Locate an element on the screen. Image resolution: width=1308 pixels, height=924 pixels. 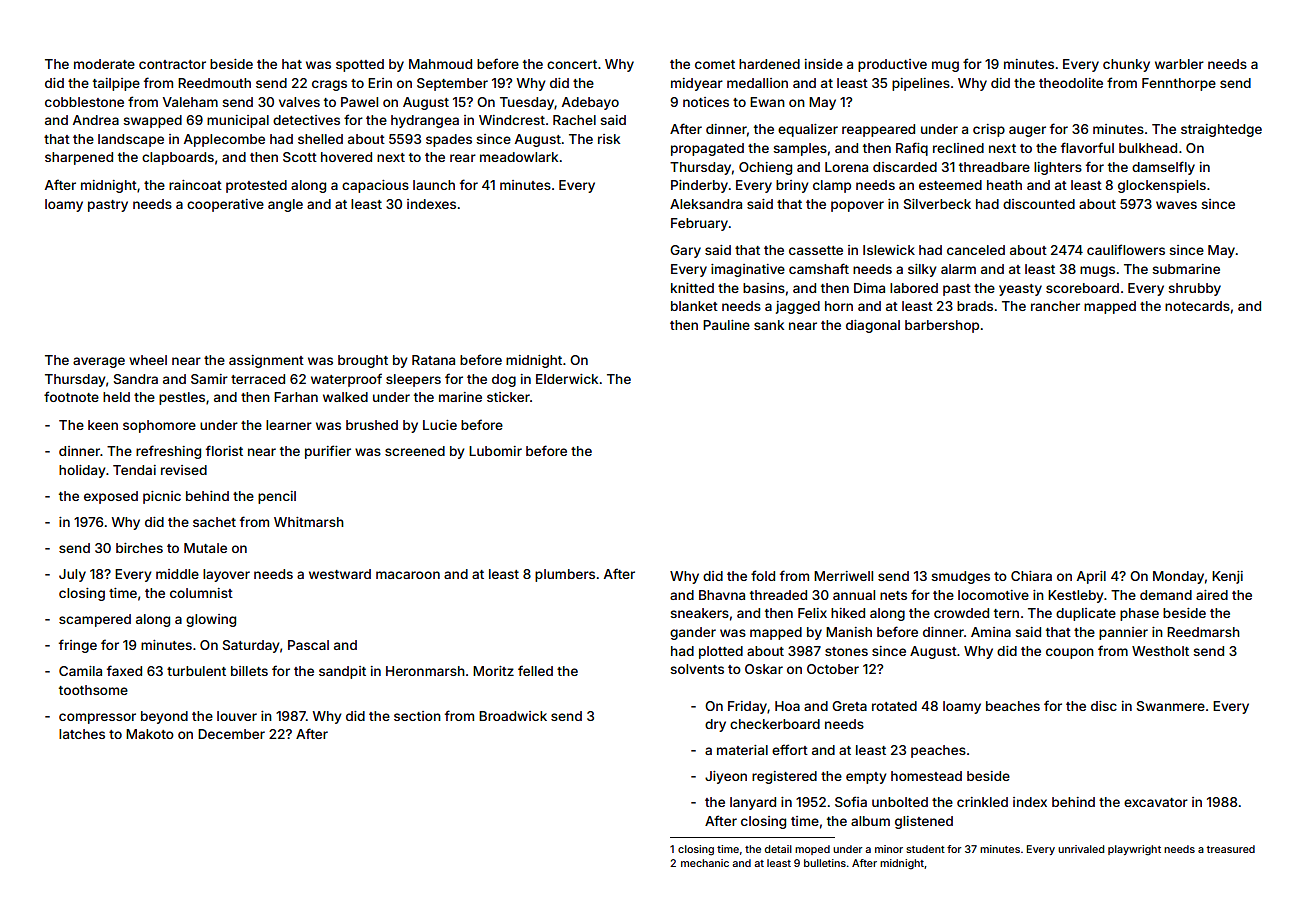
mechanic is located at coordinates (705, 863).
